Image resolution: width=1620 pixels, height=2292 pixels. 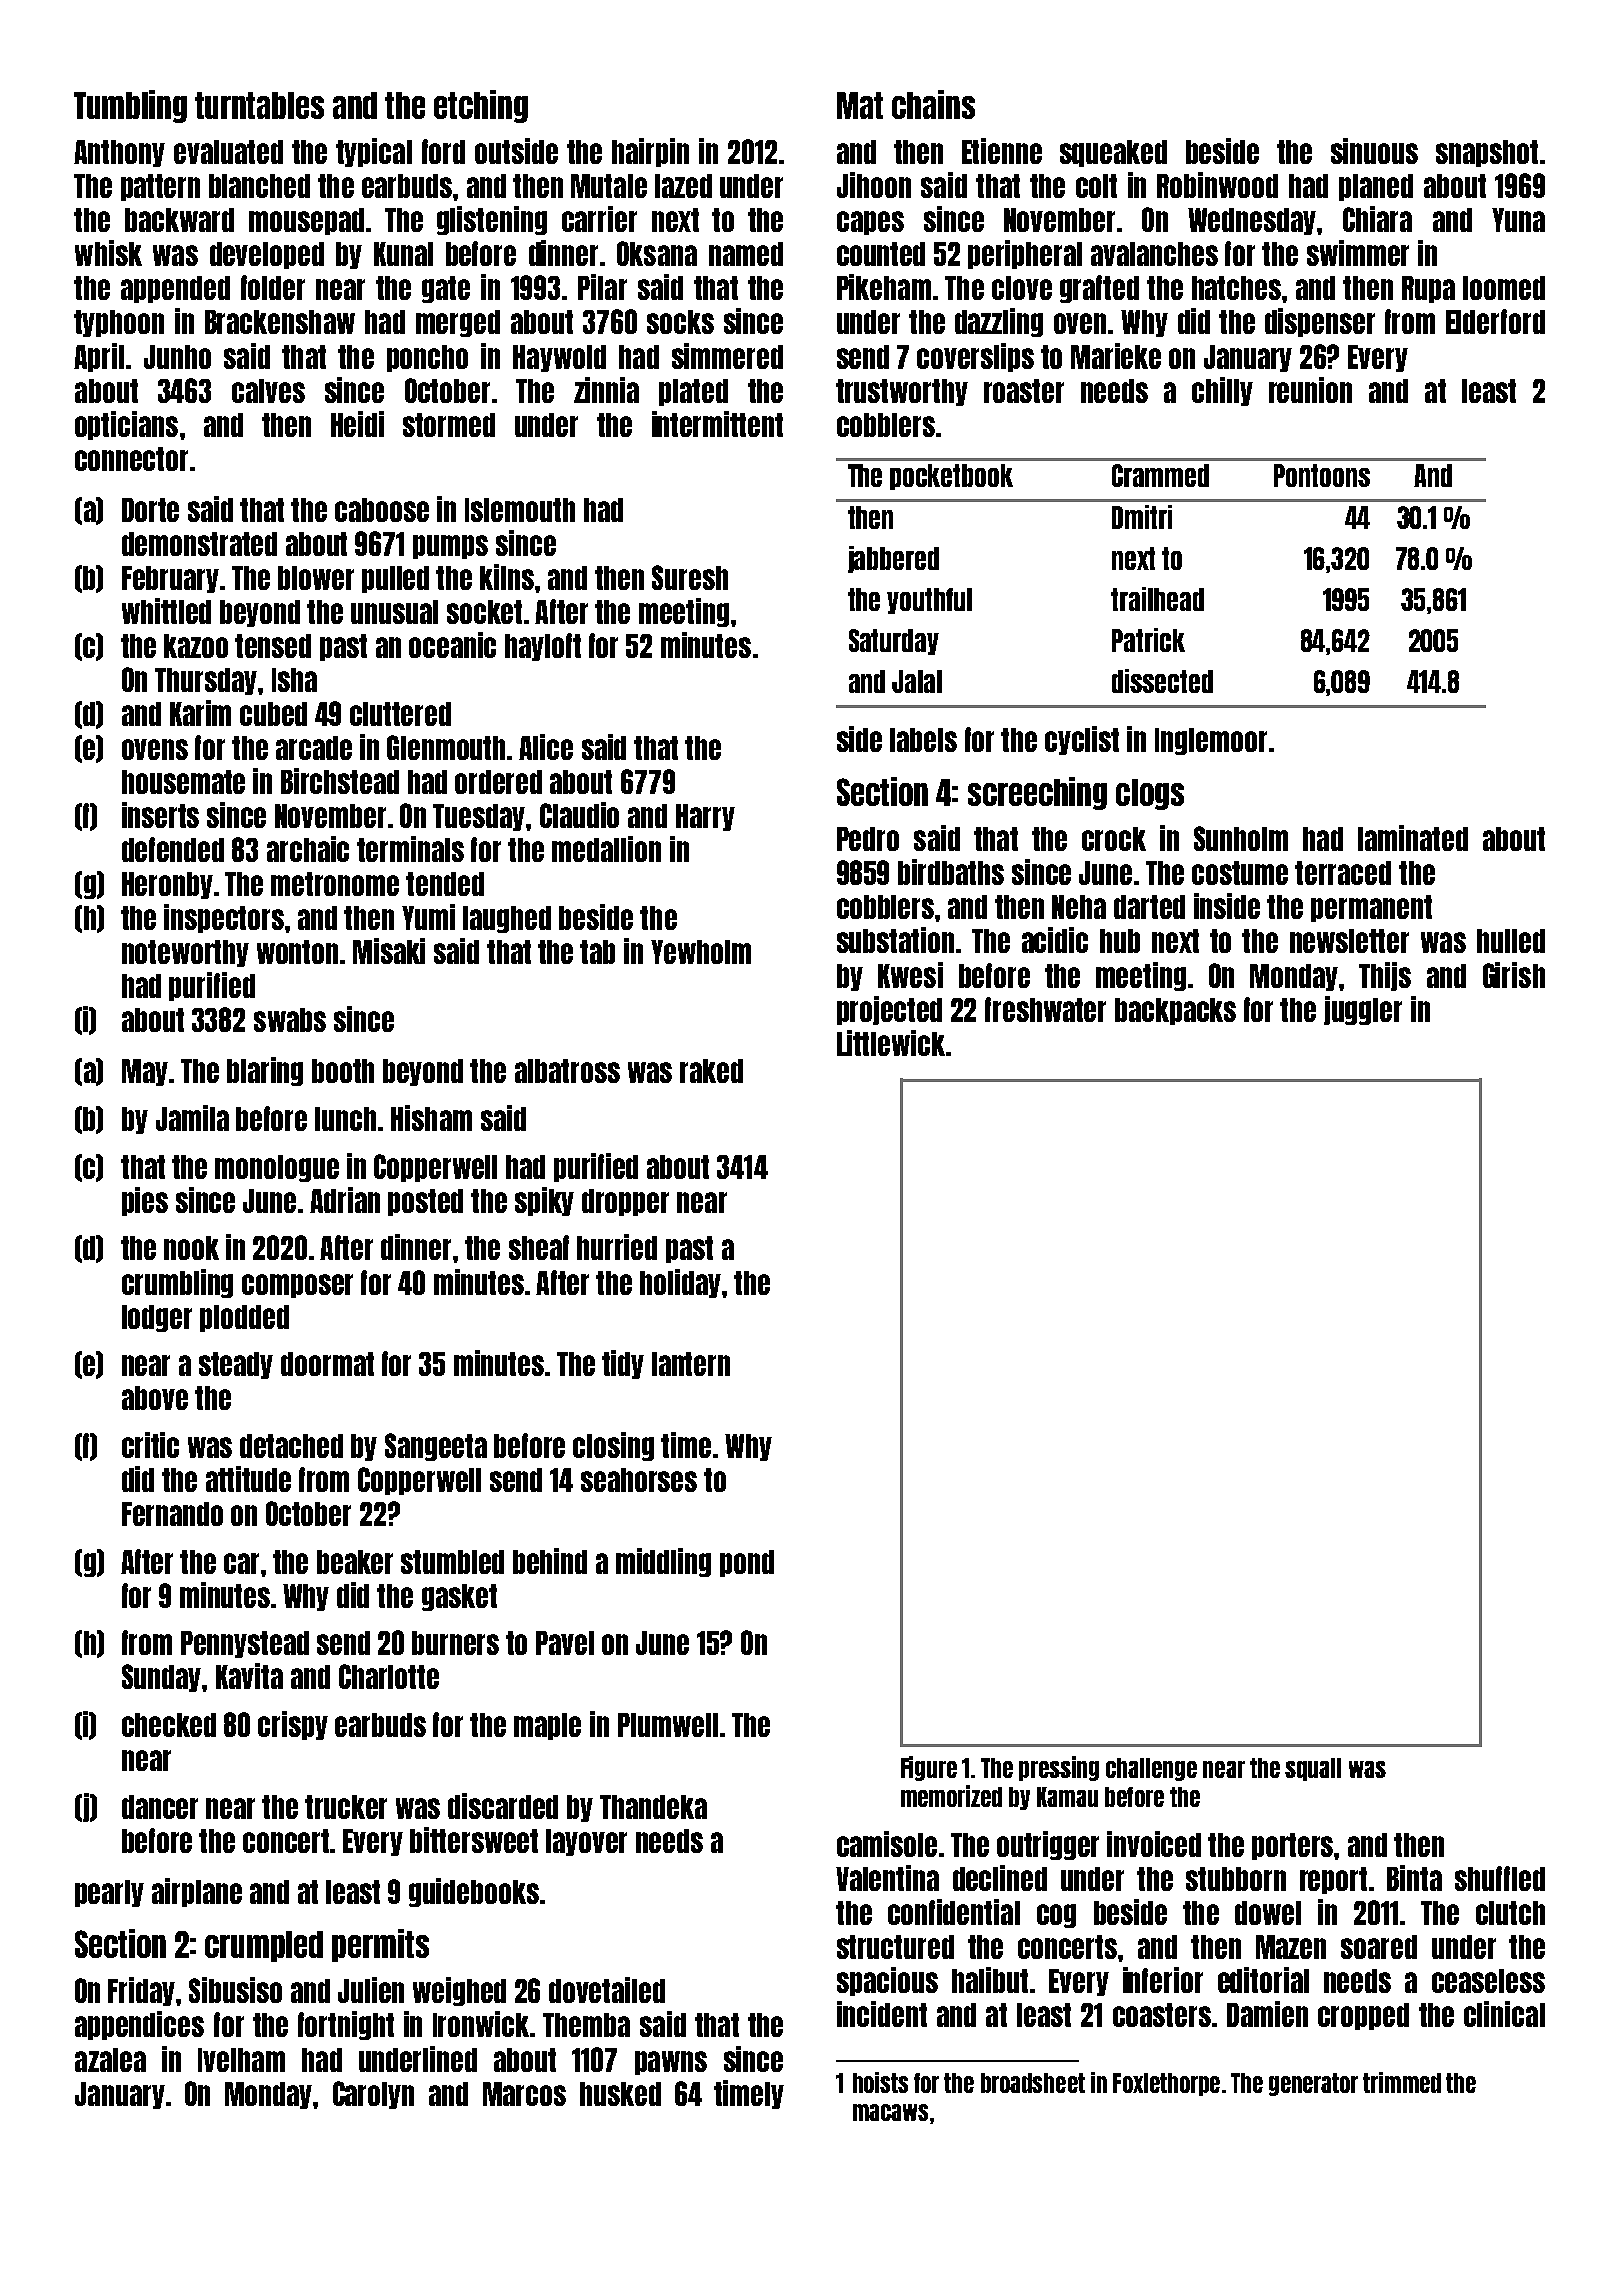 What do you see at coordinates (650, 152) in the page?
I see `hairpin` at bounding box center [650, 152].
